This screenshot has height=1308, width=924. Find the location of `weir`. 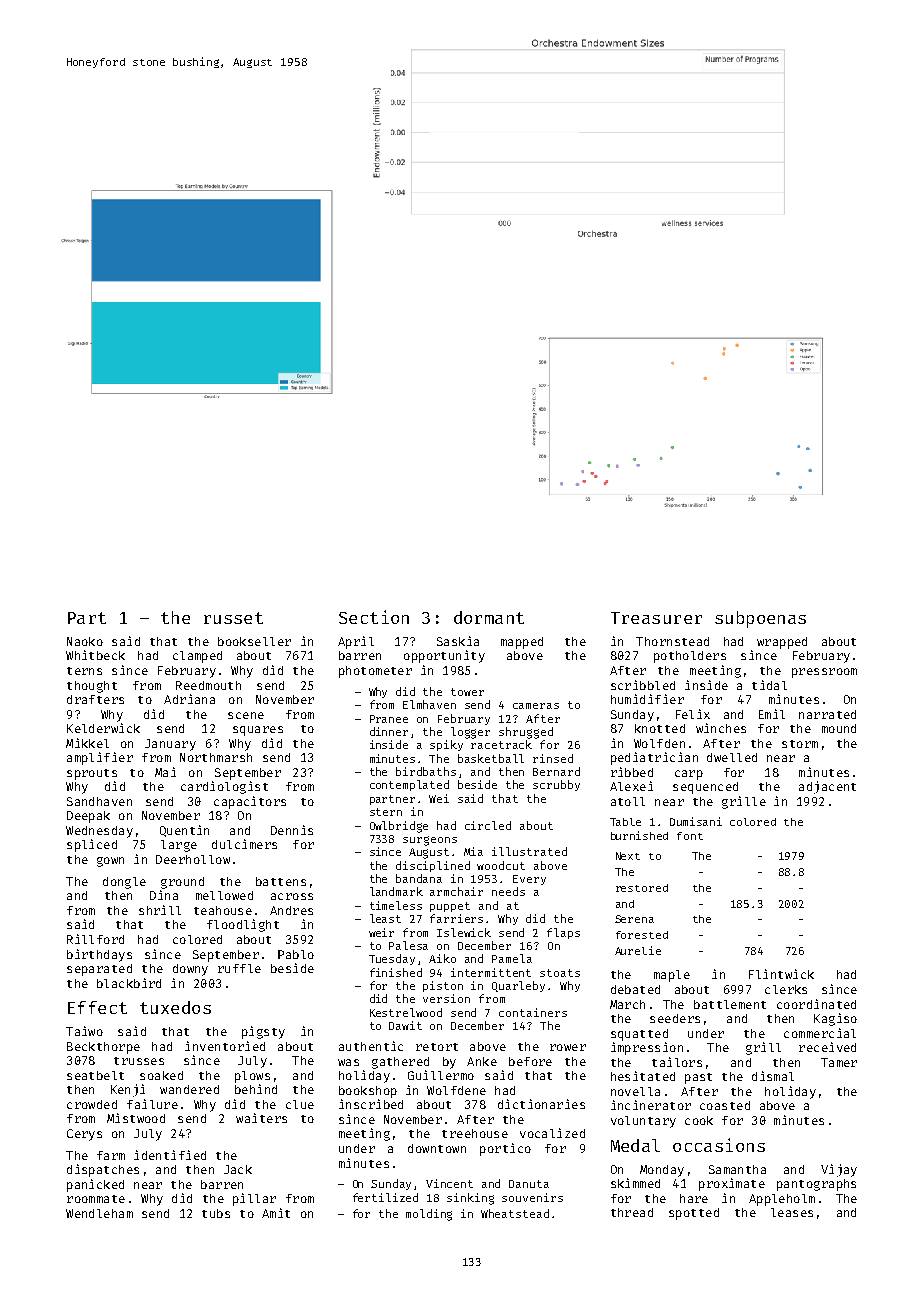

weir is located at coordinates (381, 932).
